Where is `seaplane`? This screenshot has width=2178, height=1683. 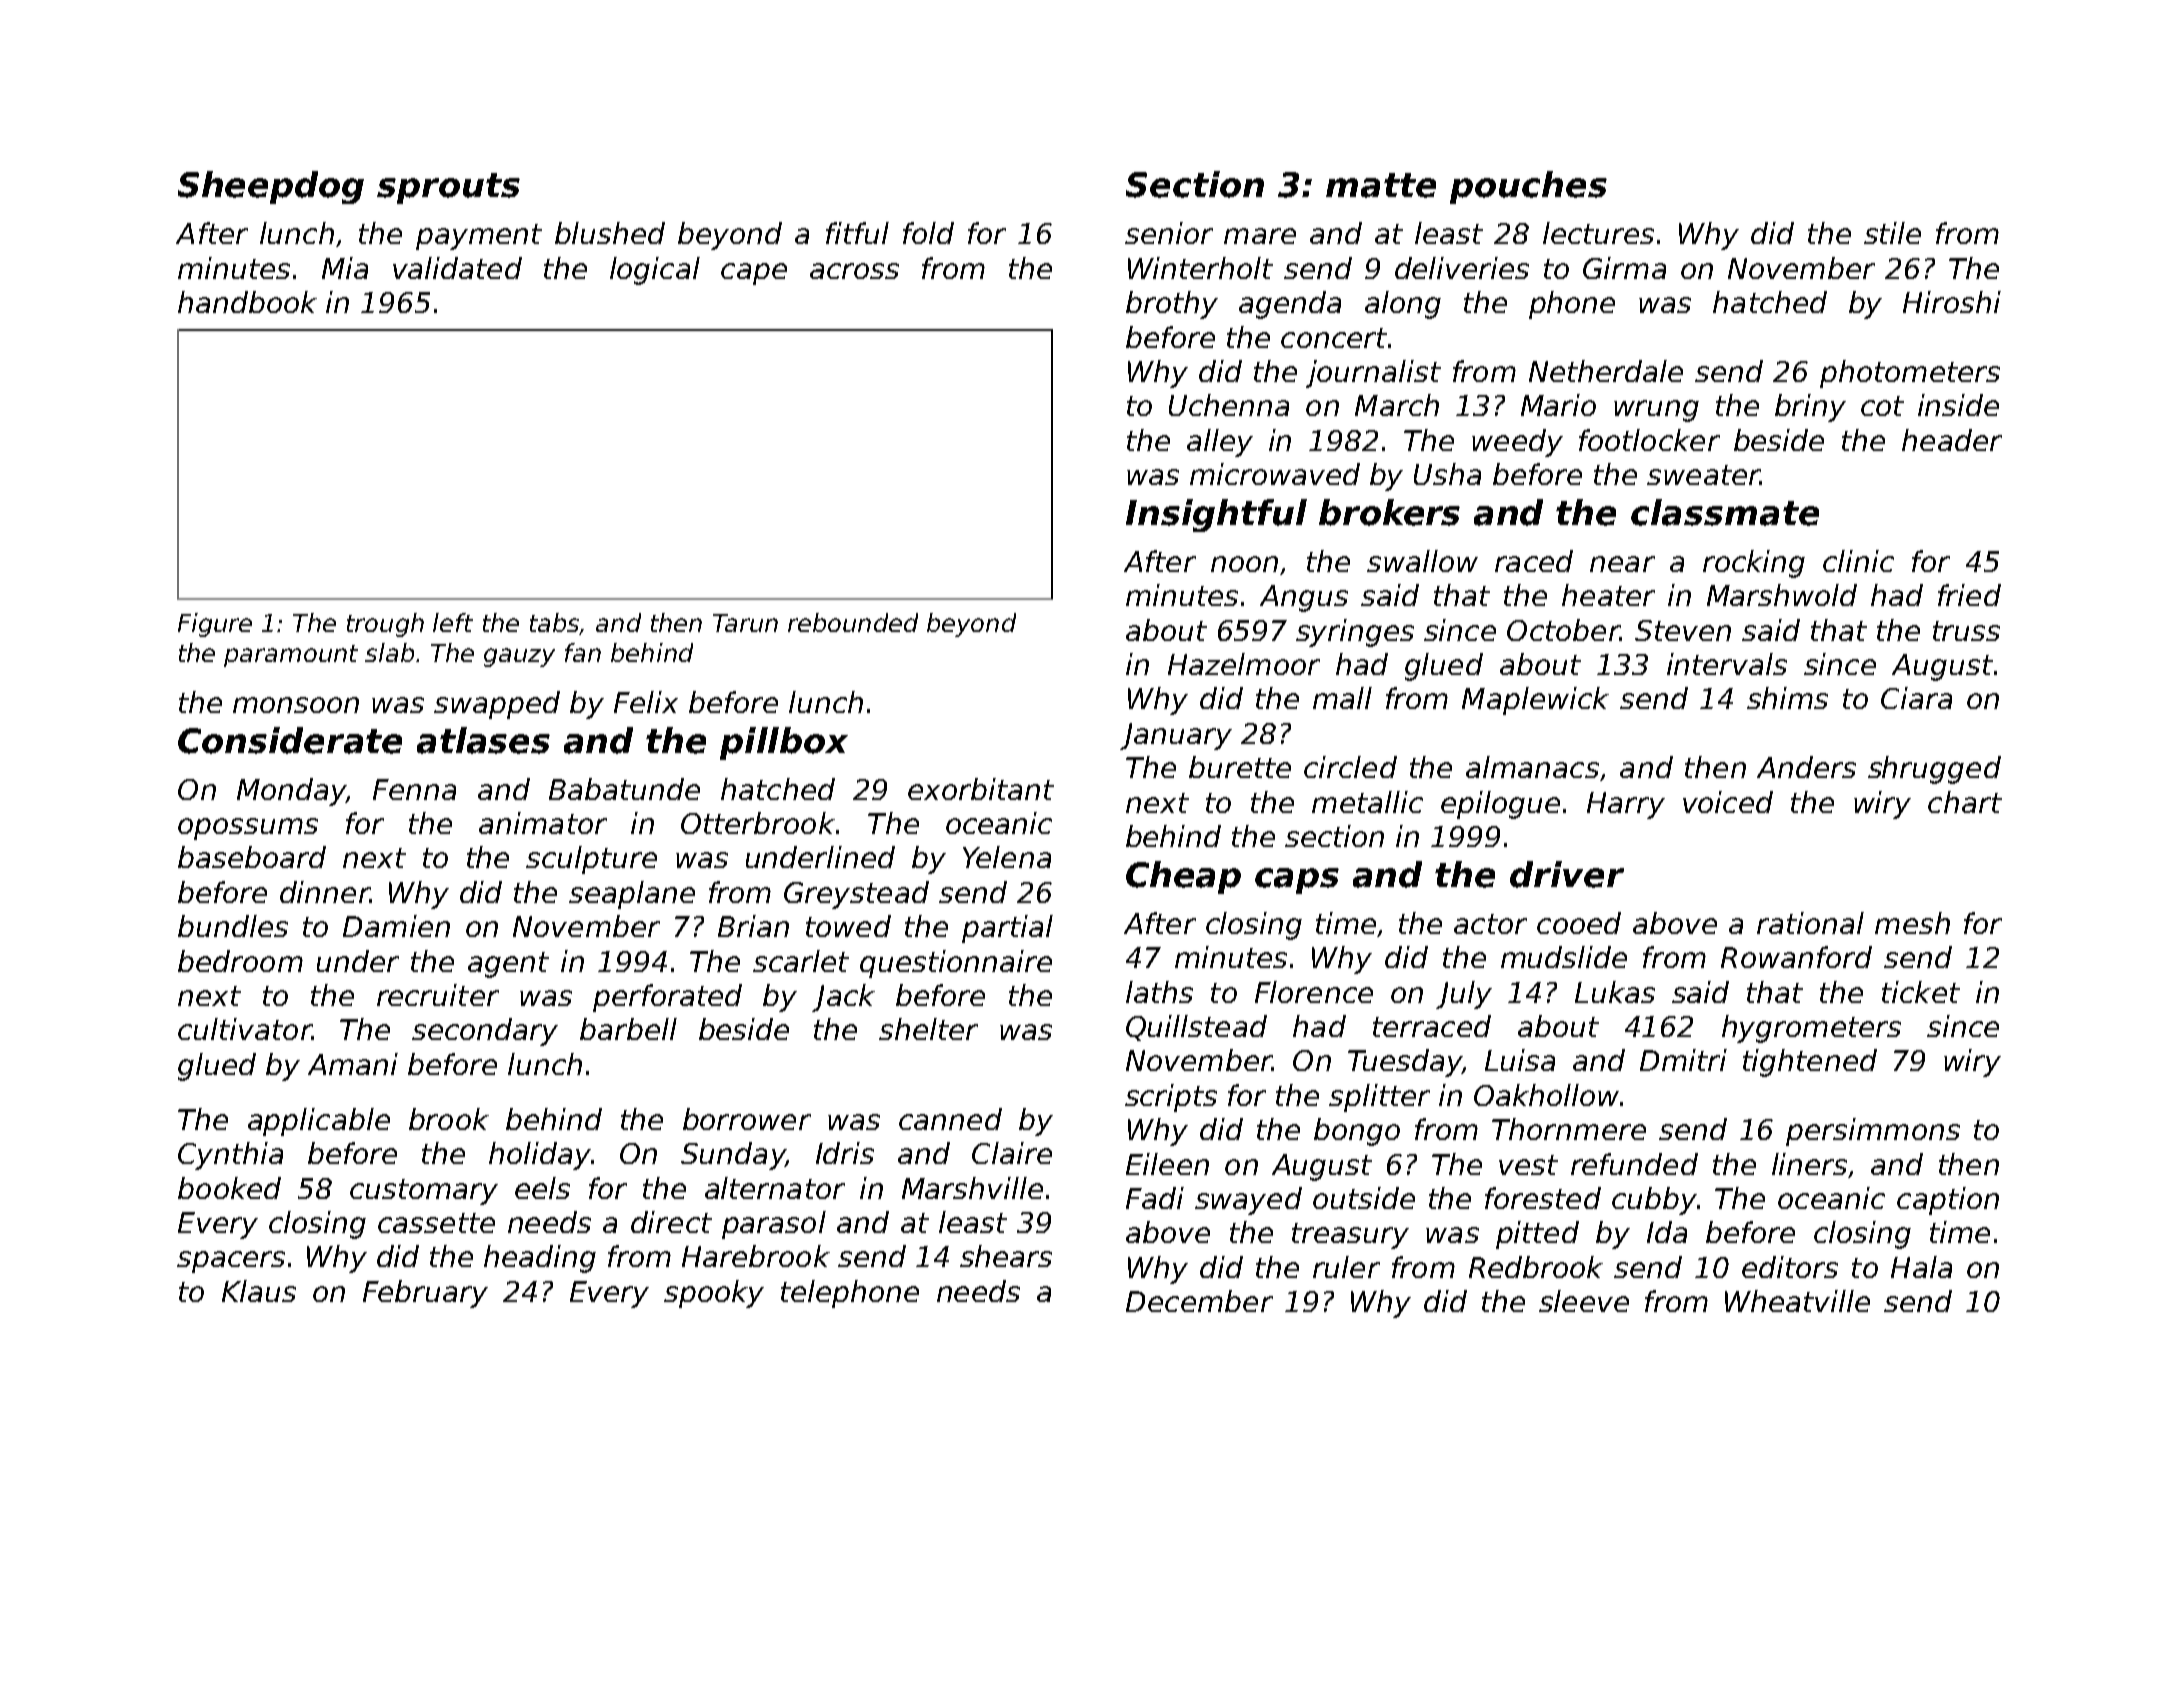
seaplane is located at coordinates (632, 895).
